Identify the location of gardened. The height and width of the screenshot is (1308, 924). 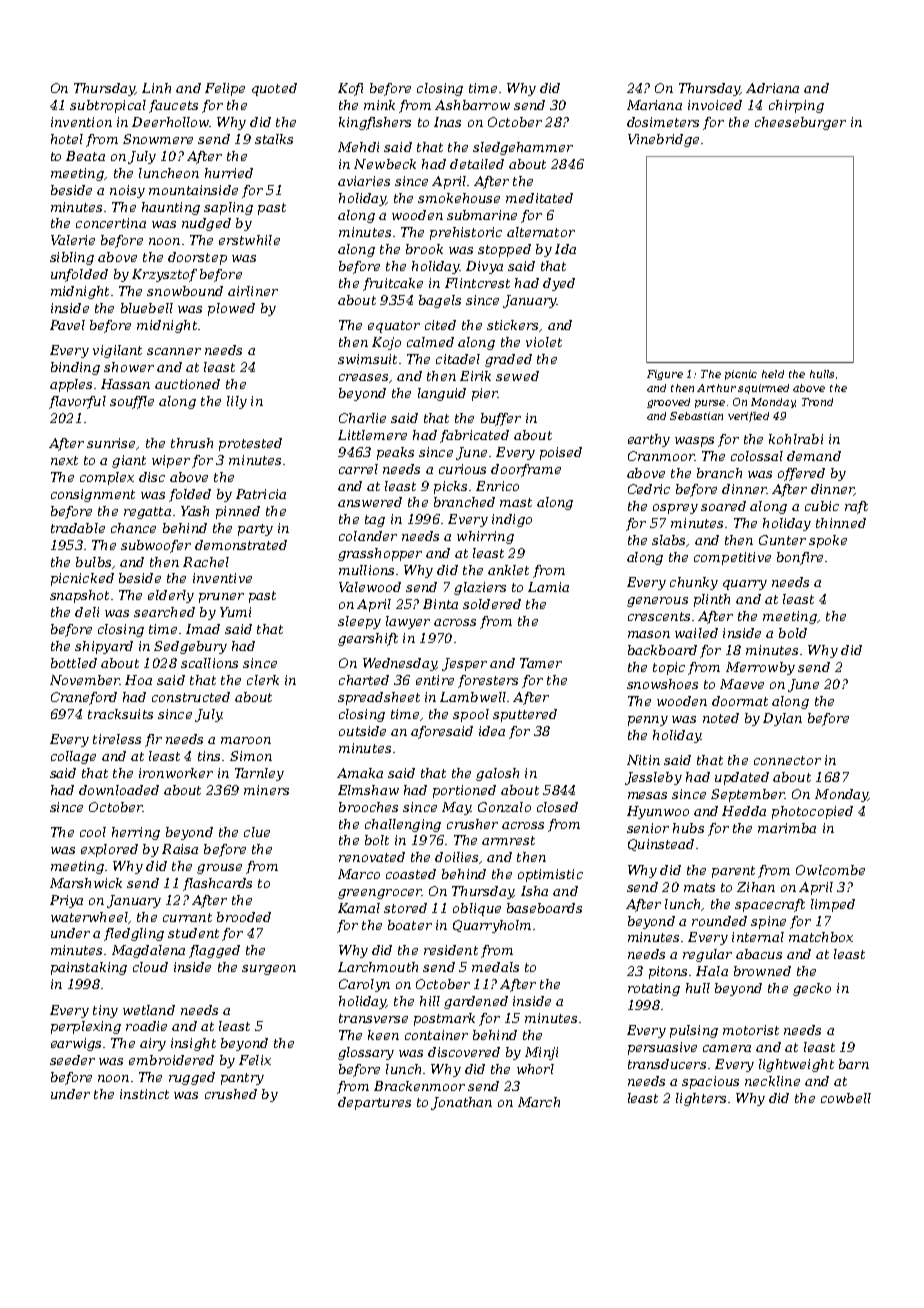
(476, 1002).
